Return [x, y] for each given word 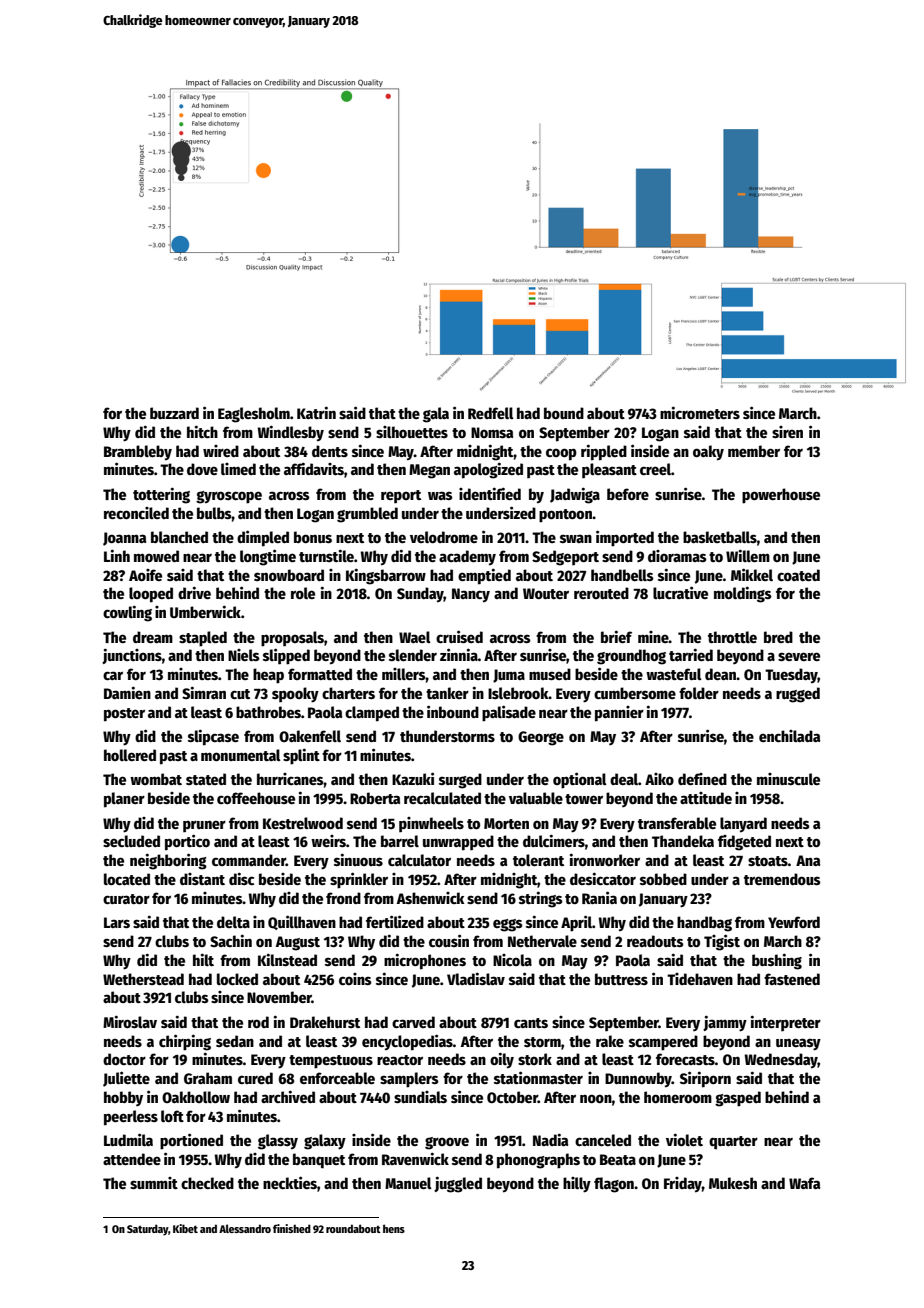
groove [447, 1143]
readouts [655, 941]
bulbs [214, 513]
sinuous [358, 859]
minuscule [788, 779]
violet [684, 1139]
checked [207, 1183]
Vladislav [476, 978]
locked [237, 979]
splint [301, 756]
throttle [732, 637]
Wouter [546, 593]
